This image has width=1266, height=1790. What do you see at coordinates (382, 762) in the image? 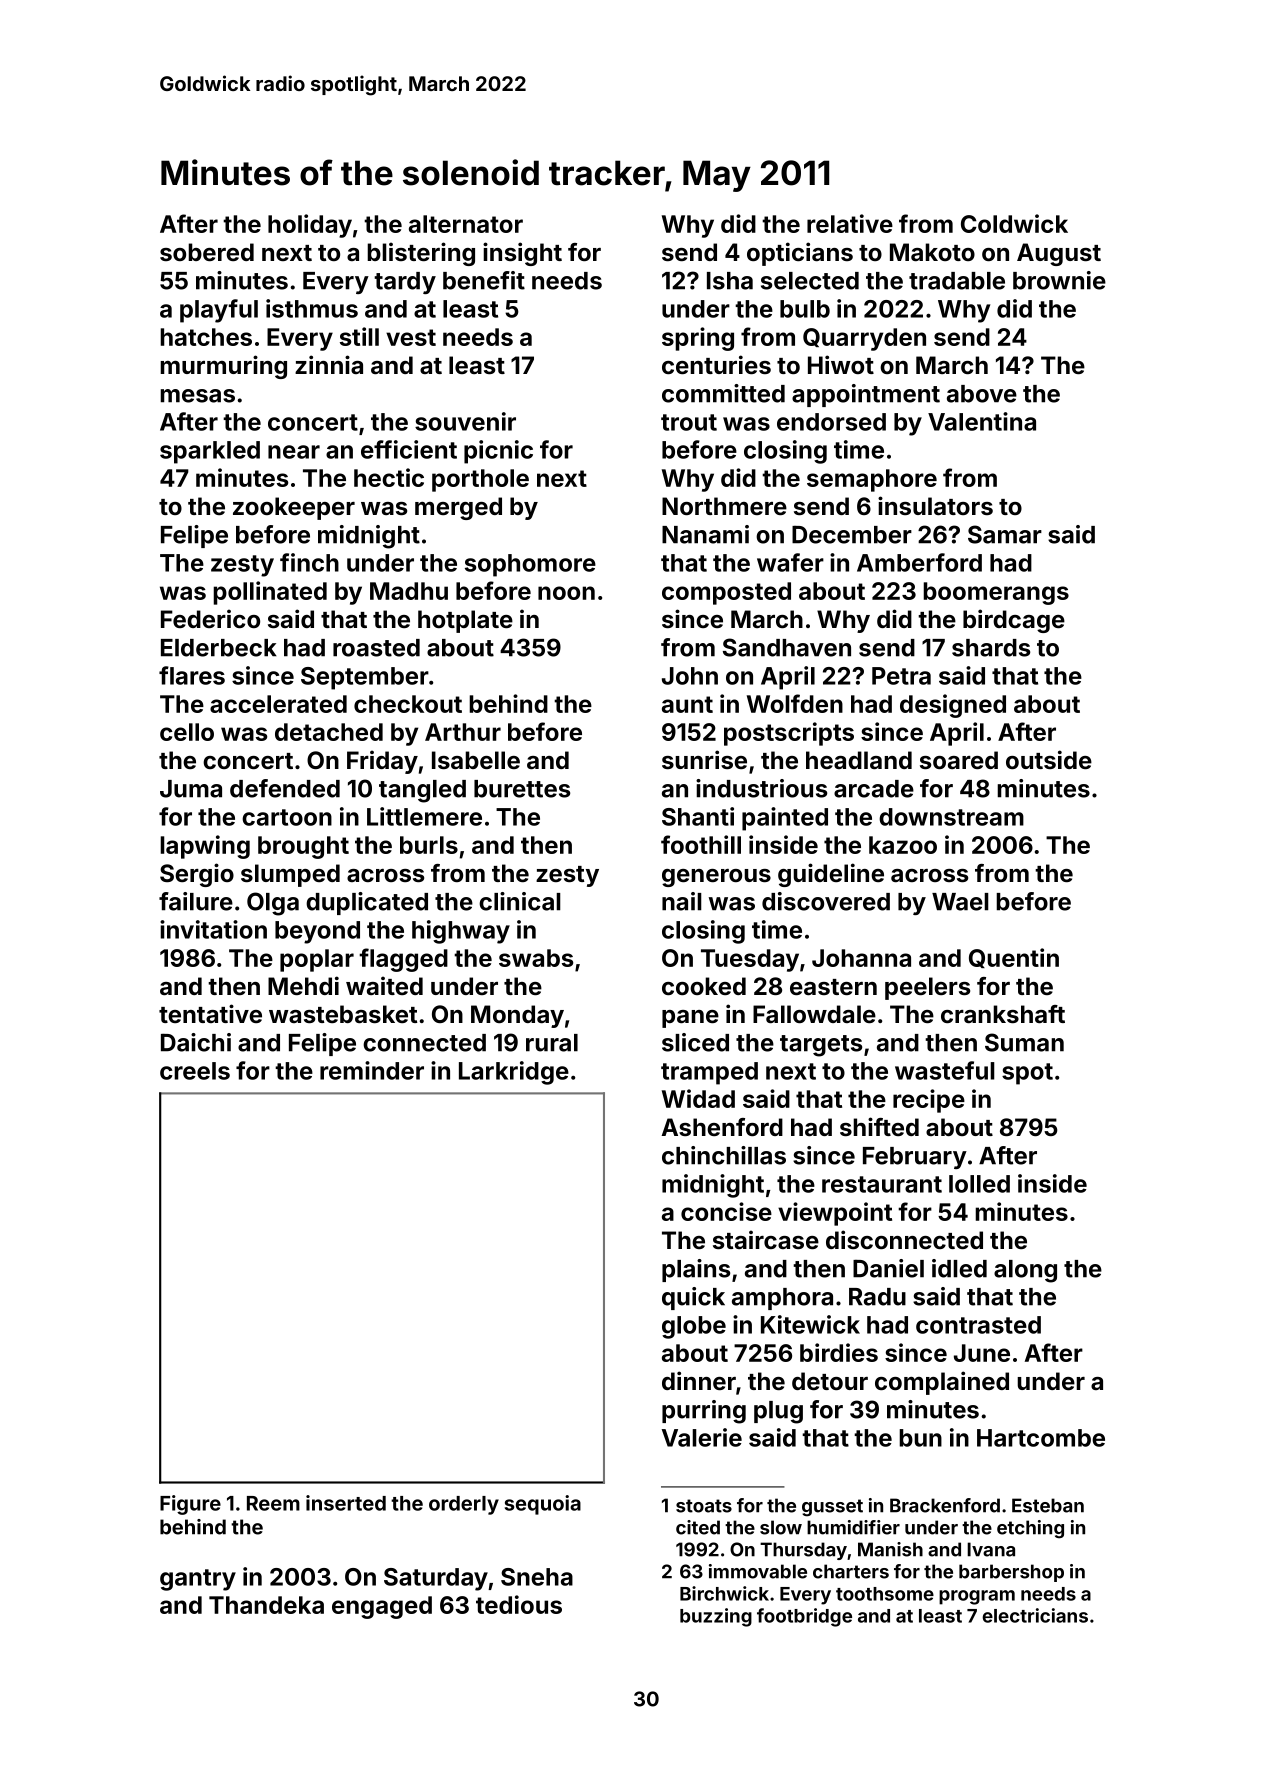
I see `Friday` at bounding box center [382, 762].
